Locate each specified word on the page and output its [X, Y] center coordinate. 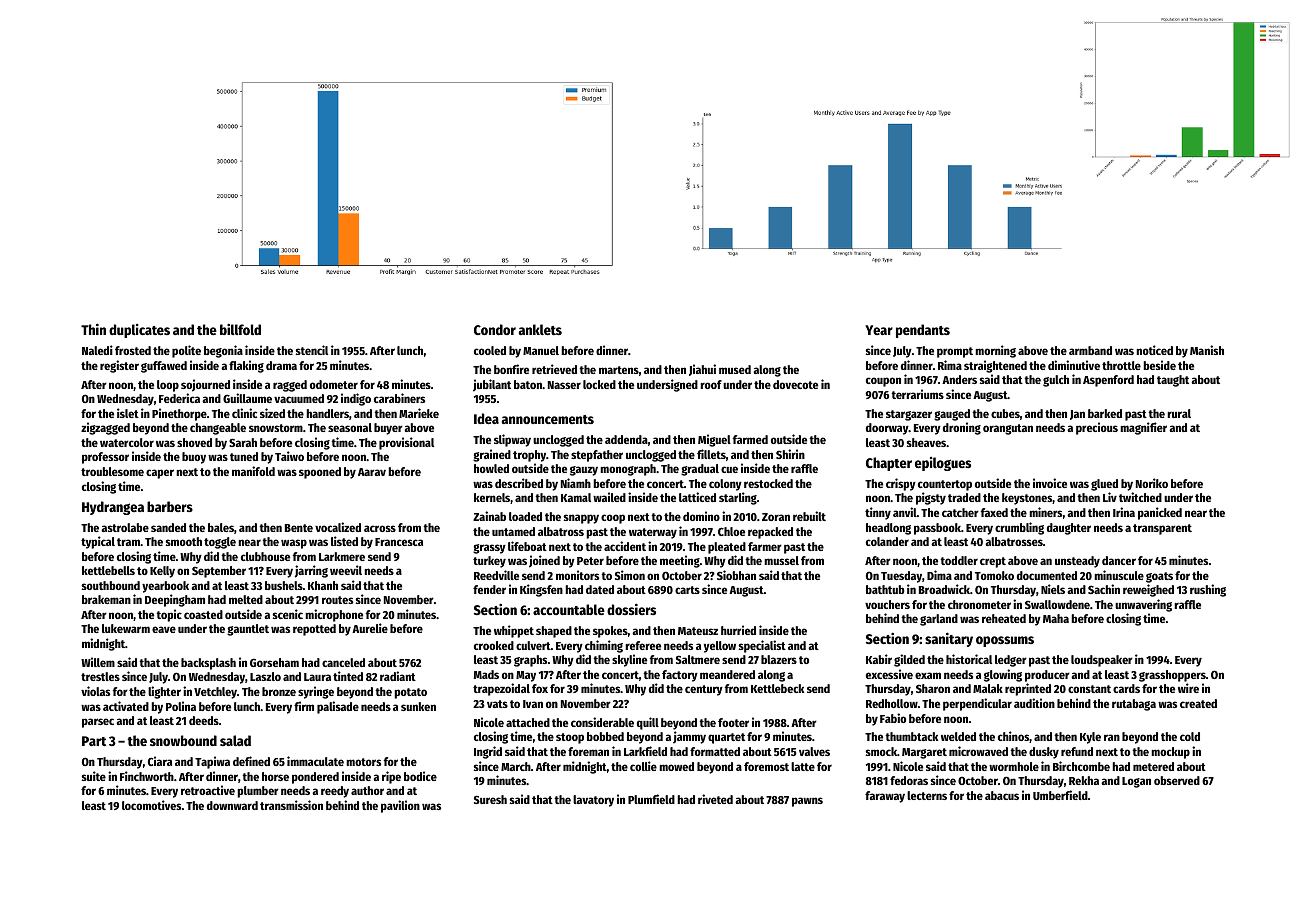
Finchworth [147, 776]
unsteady [1077, 562]
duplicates [139, 331]
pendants [923, 331]
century [704, 690]
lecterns [927, 795]
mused [735, 369]
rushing [1208, 590]
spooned [320, 473]
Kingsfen [541, 590]
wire [1188, 688]
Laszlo [265, 676]
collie [643, 766]
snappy [581, 519]
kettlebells [108, 570]
